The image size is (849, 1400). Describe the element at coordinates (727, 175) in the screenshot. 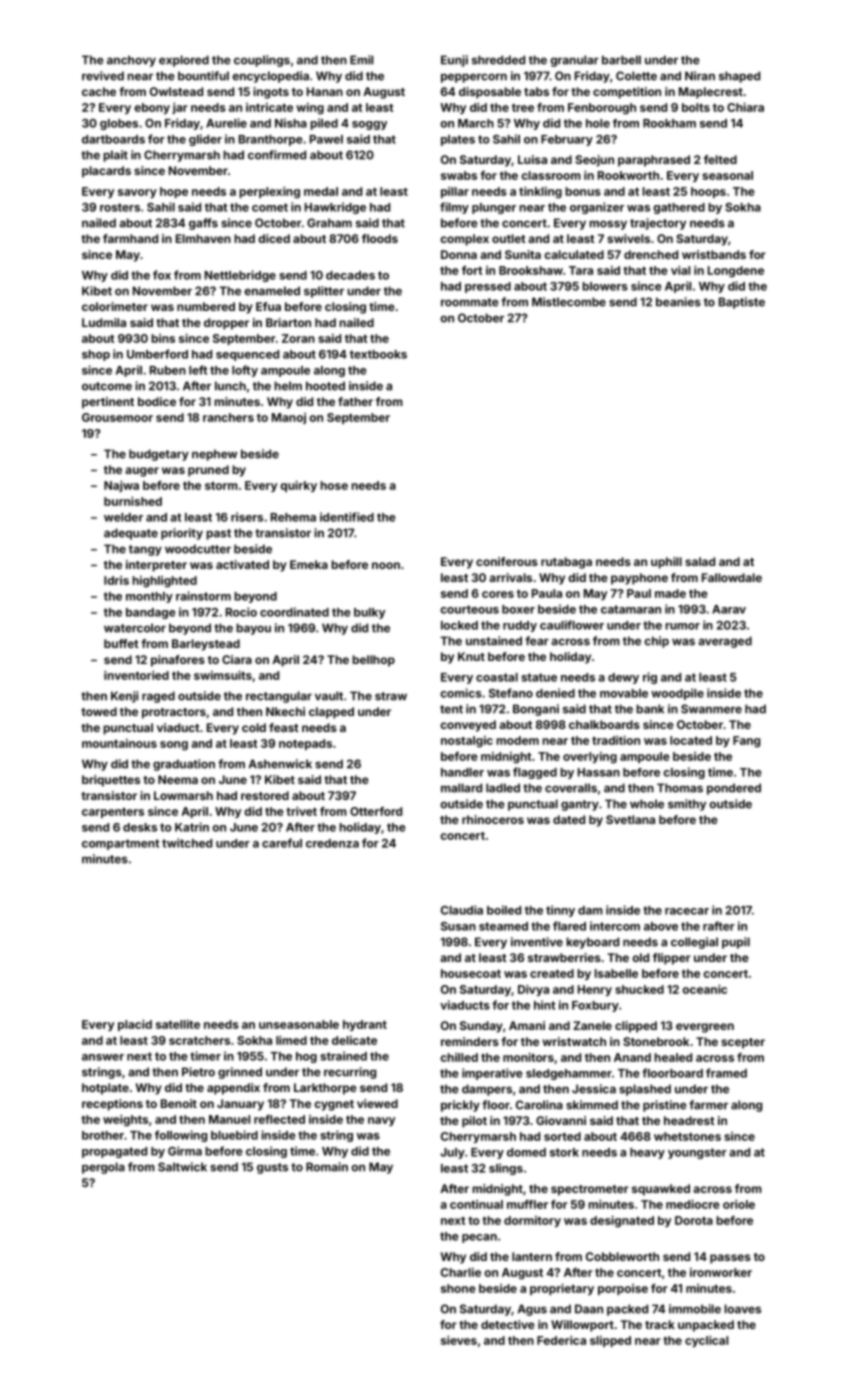

I see `seasonal` at that location.
